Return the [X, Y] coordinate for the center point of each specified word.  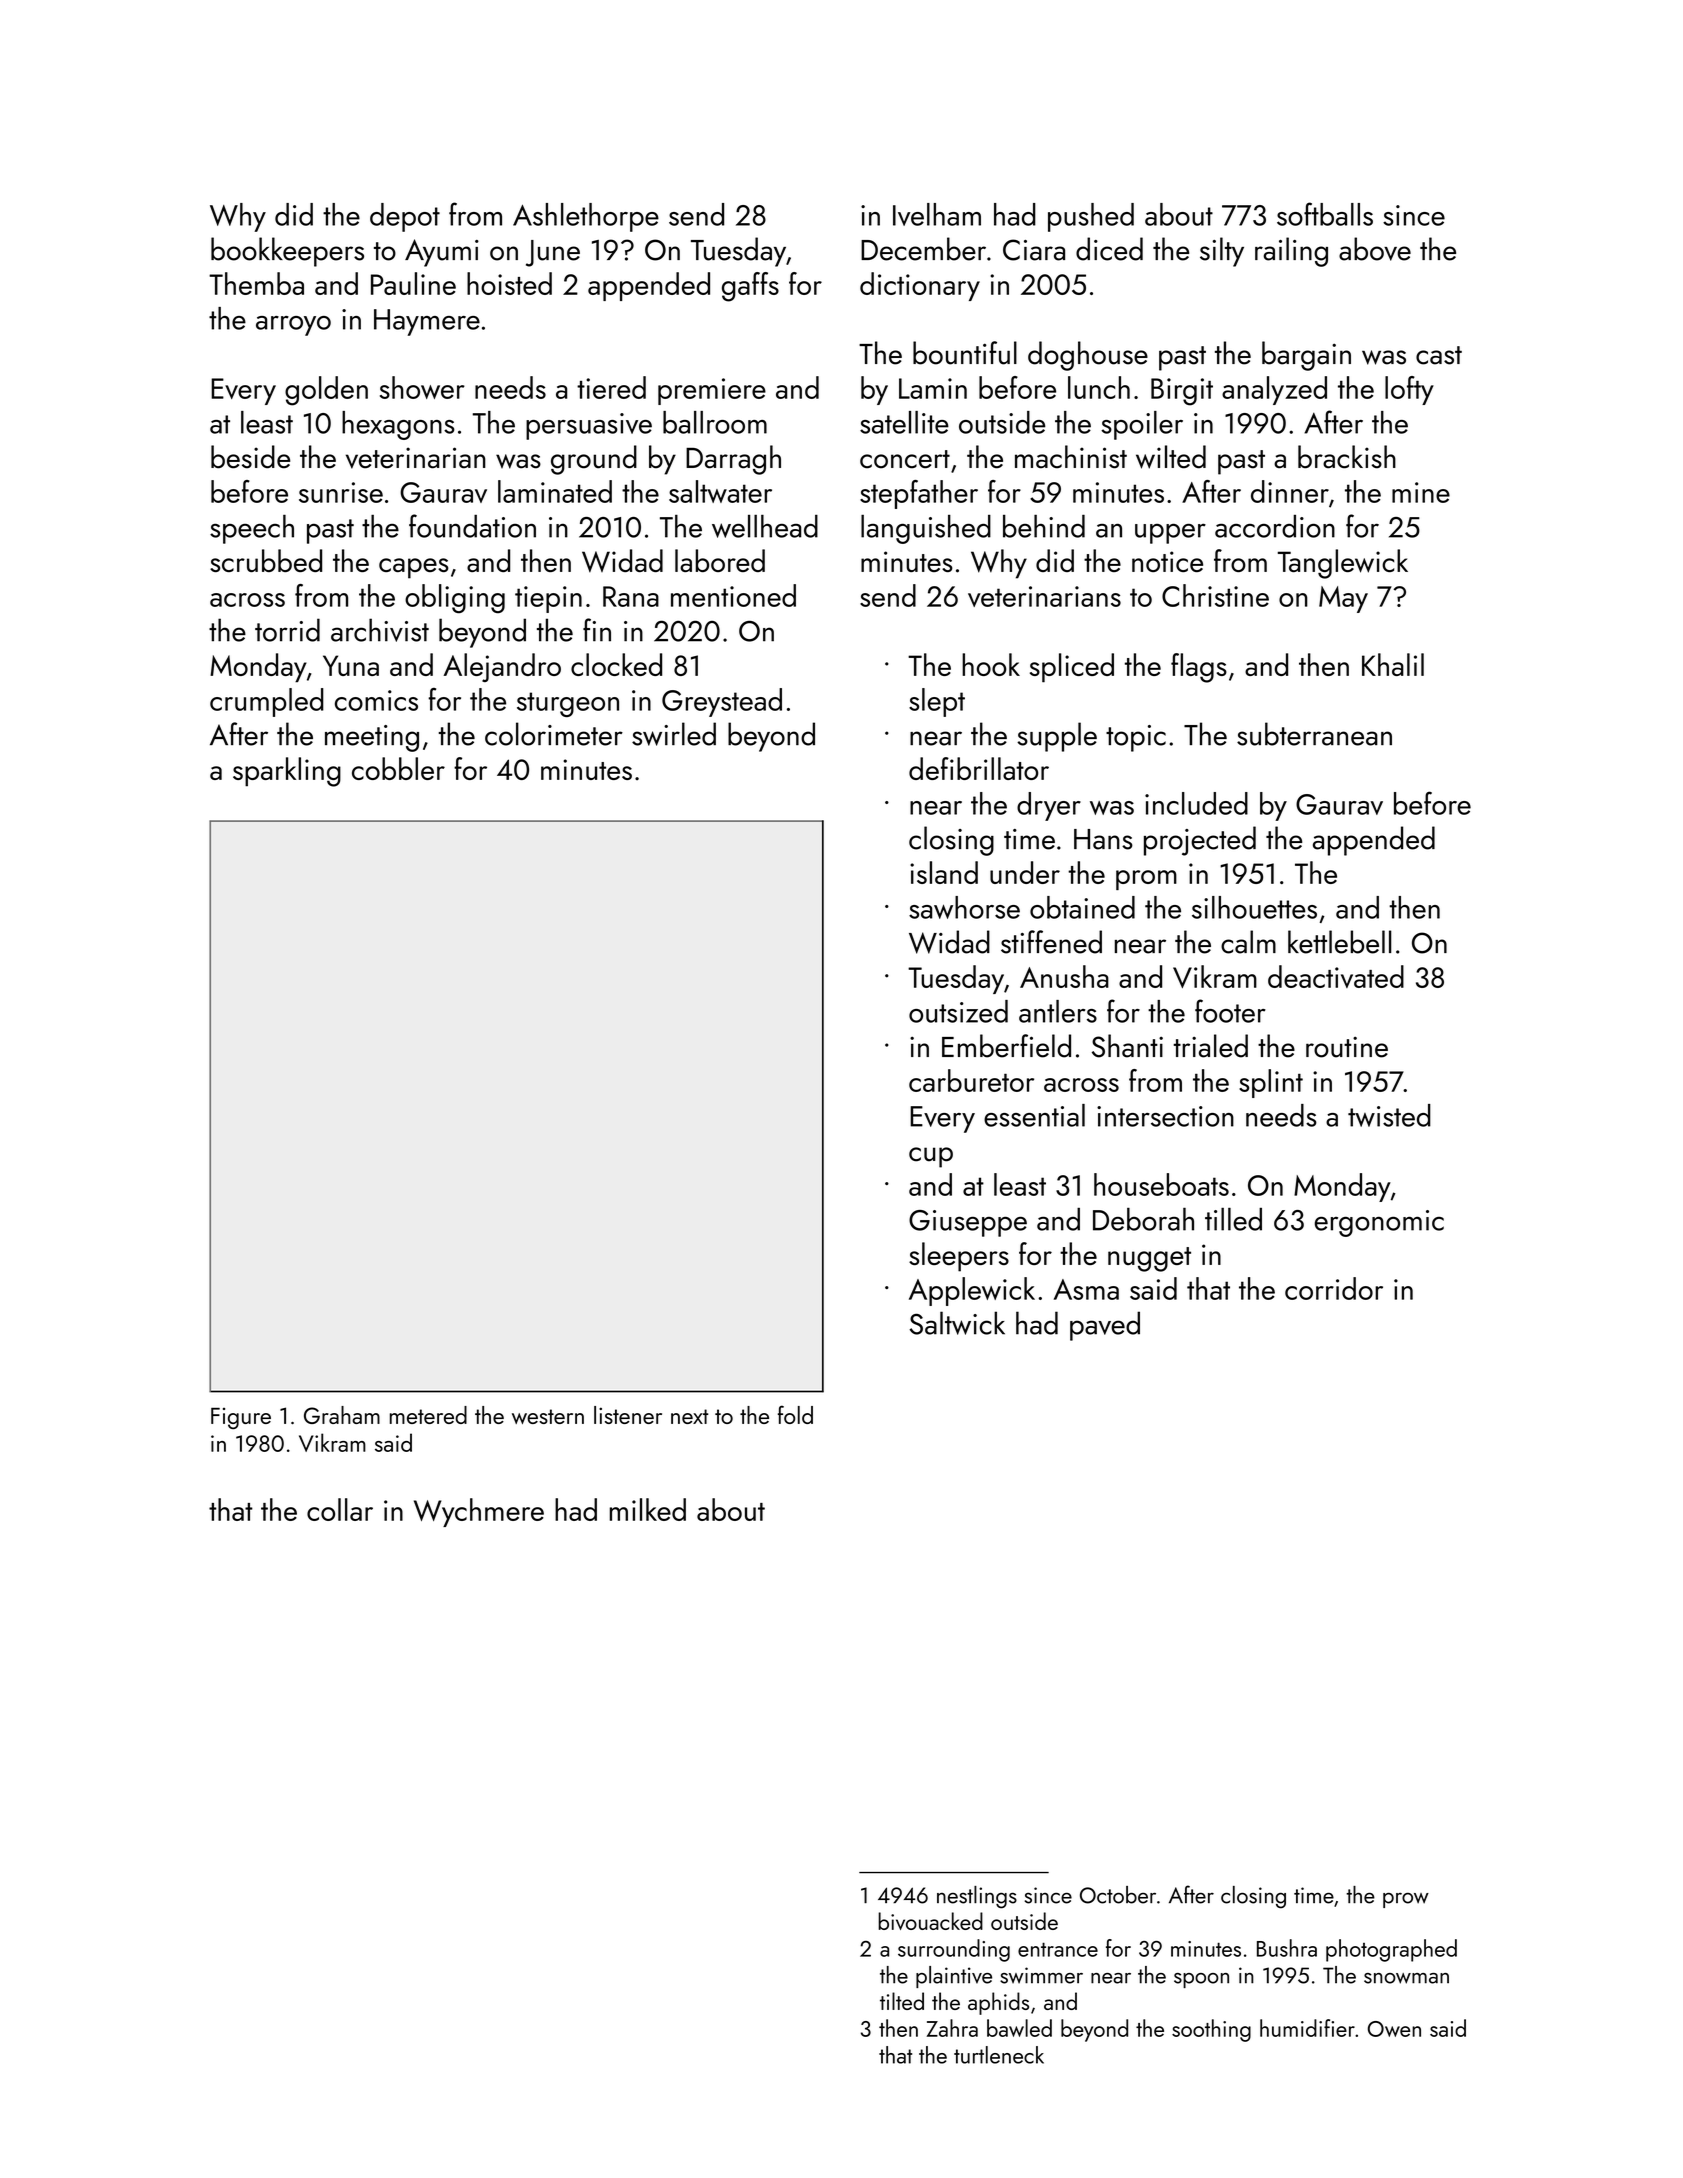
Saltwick [957, 1323]
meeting [372, 738]
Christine [1215, 595]
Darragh [733, 460]
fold [795, 1414]
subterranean [1314, 734]
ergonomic [1379, 1223]
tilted [902, 2001]
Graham [342, 1415]
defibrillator [979, 768]
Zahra [952, 2028]
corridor [1334, 1288]
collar [340, 1509]
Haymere [427, 322]
